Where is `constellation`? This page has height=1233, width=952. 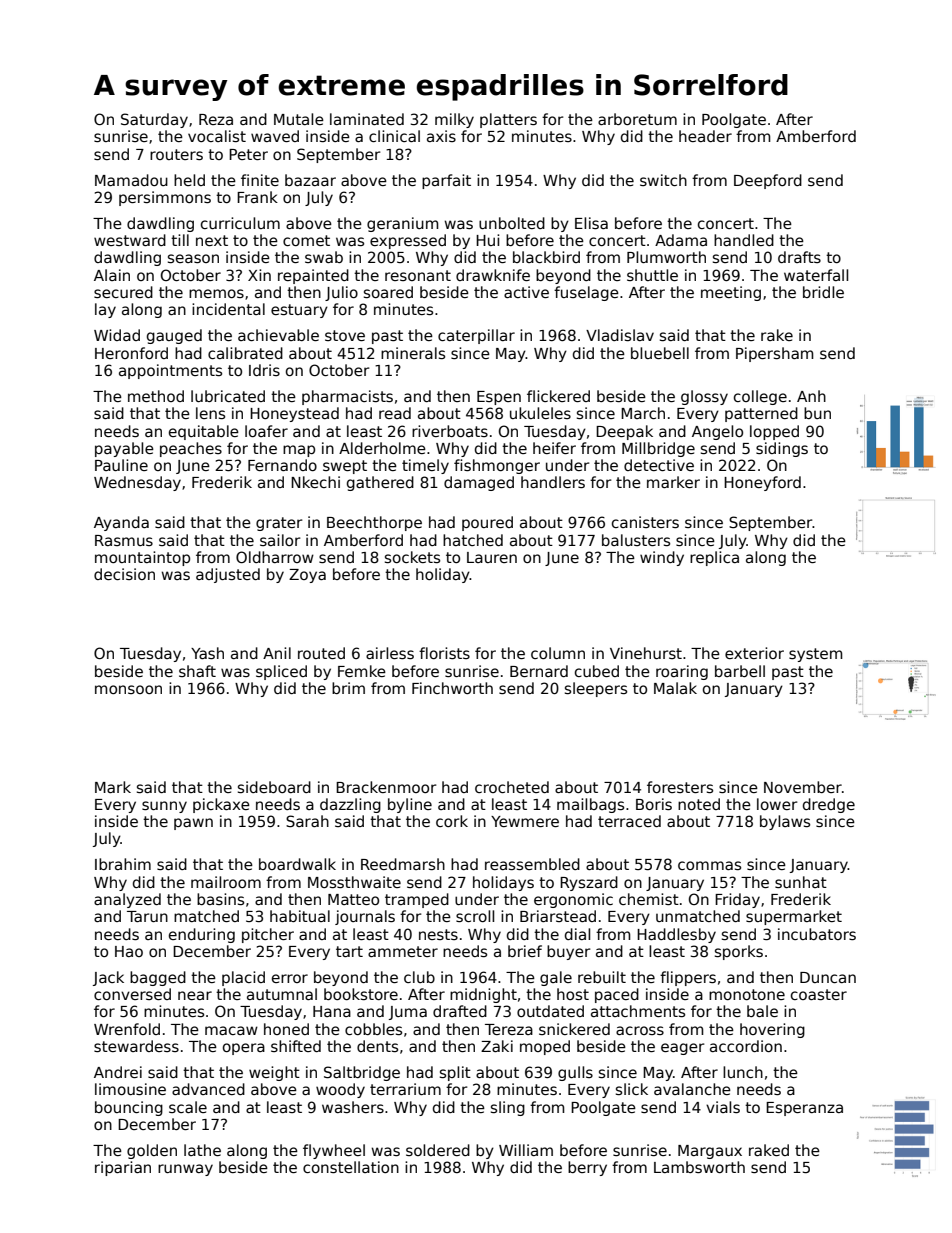 constellation is located at coordinates (351, 1167).
